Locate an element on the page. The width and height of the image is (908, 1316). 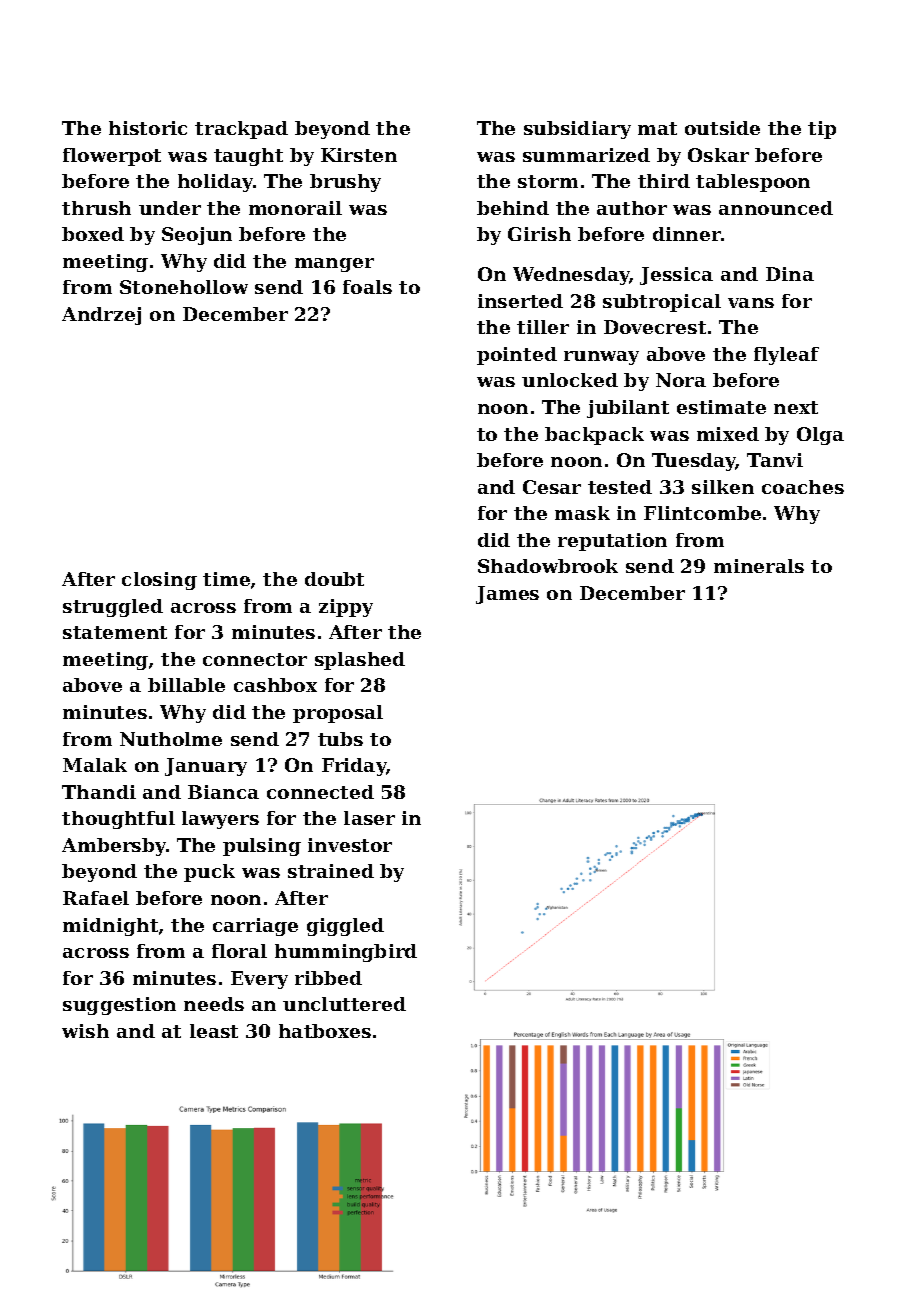
Stonehollow is located at coordinates (184, 287).
